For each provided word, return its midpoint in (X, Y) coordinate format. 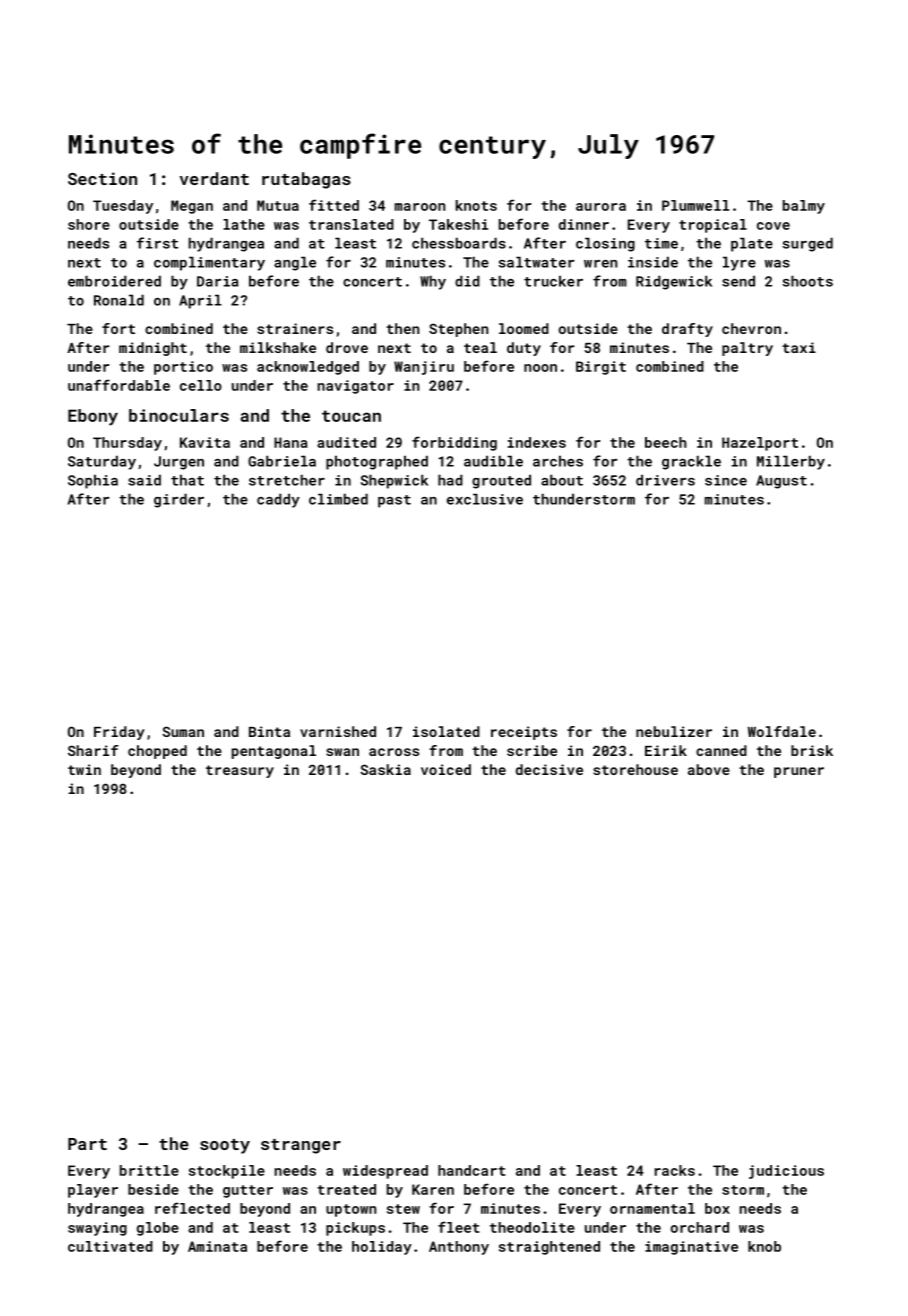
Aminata (217, 1246)
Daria (217, 281)
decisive (549, 769)
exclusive (485, 499)
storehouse (635, 769)
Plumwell (695, 205)
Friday (119, 733)
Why (433, 282)
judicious (786, 1172)
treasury (240, 771)
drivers (665, 480)
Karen (433, 1189)
